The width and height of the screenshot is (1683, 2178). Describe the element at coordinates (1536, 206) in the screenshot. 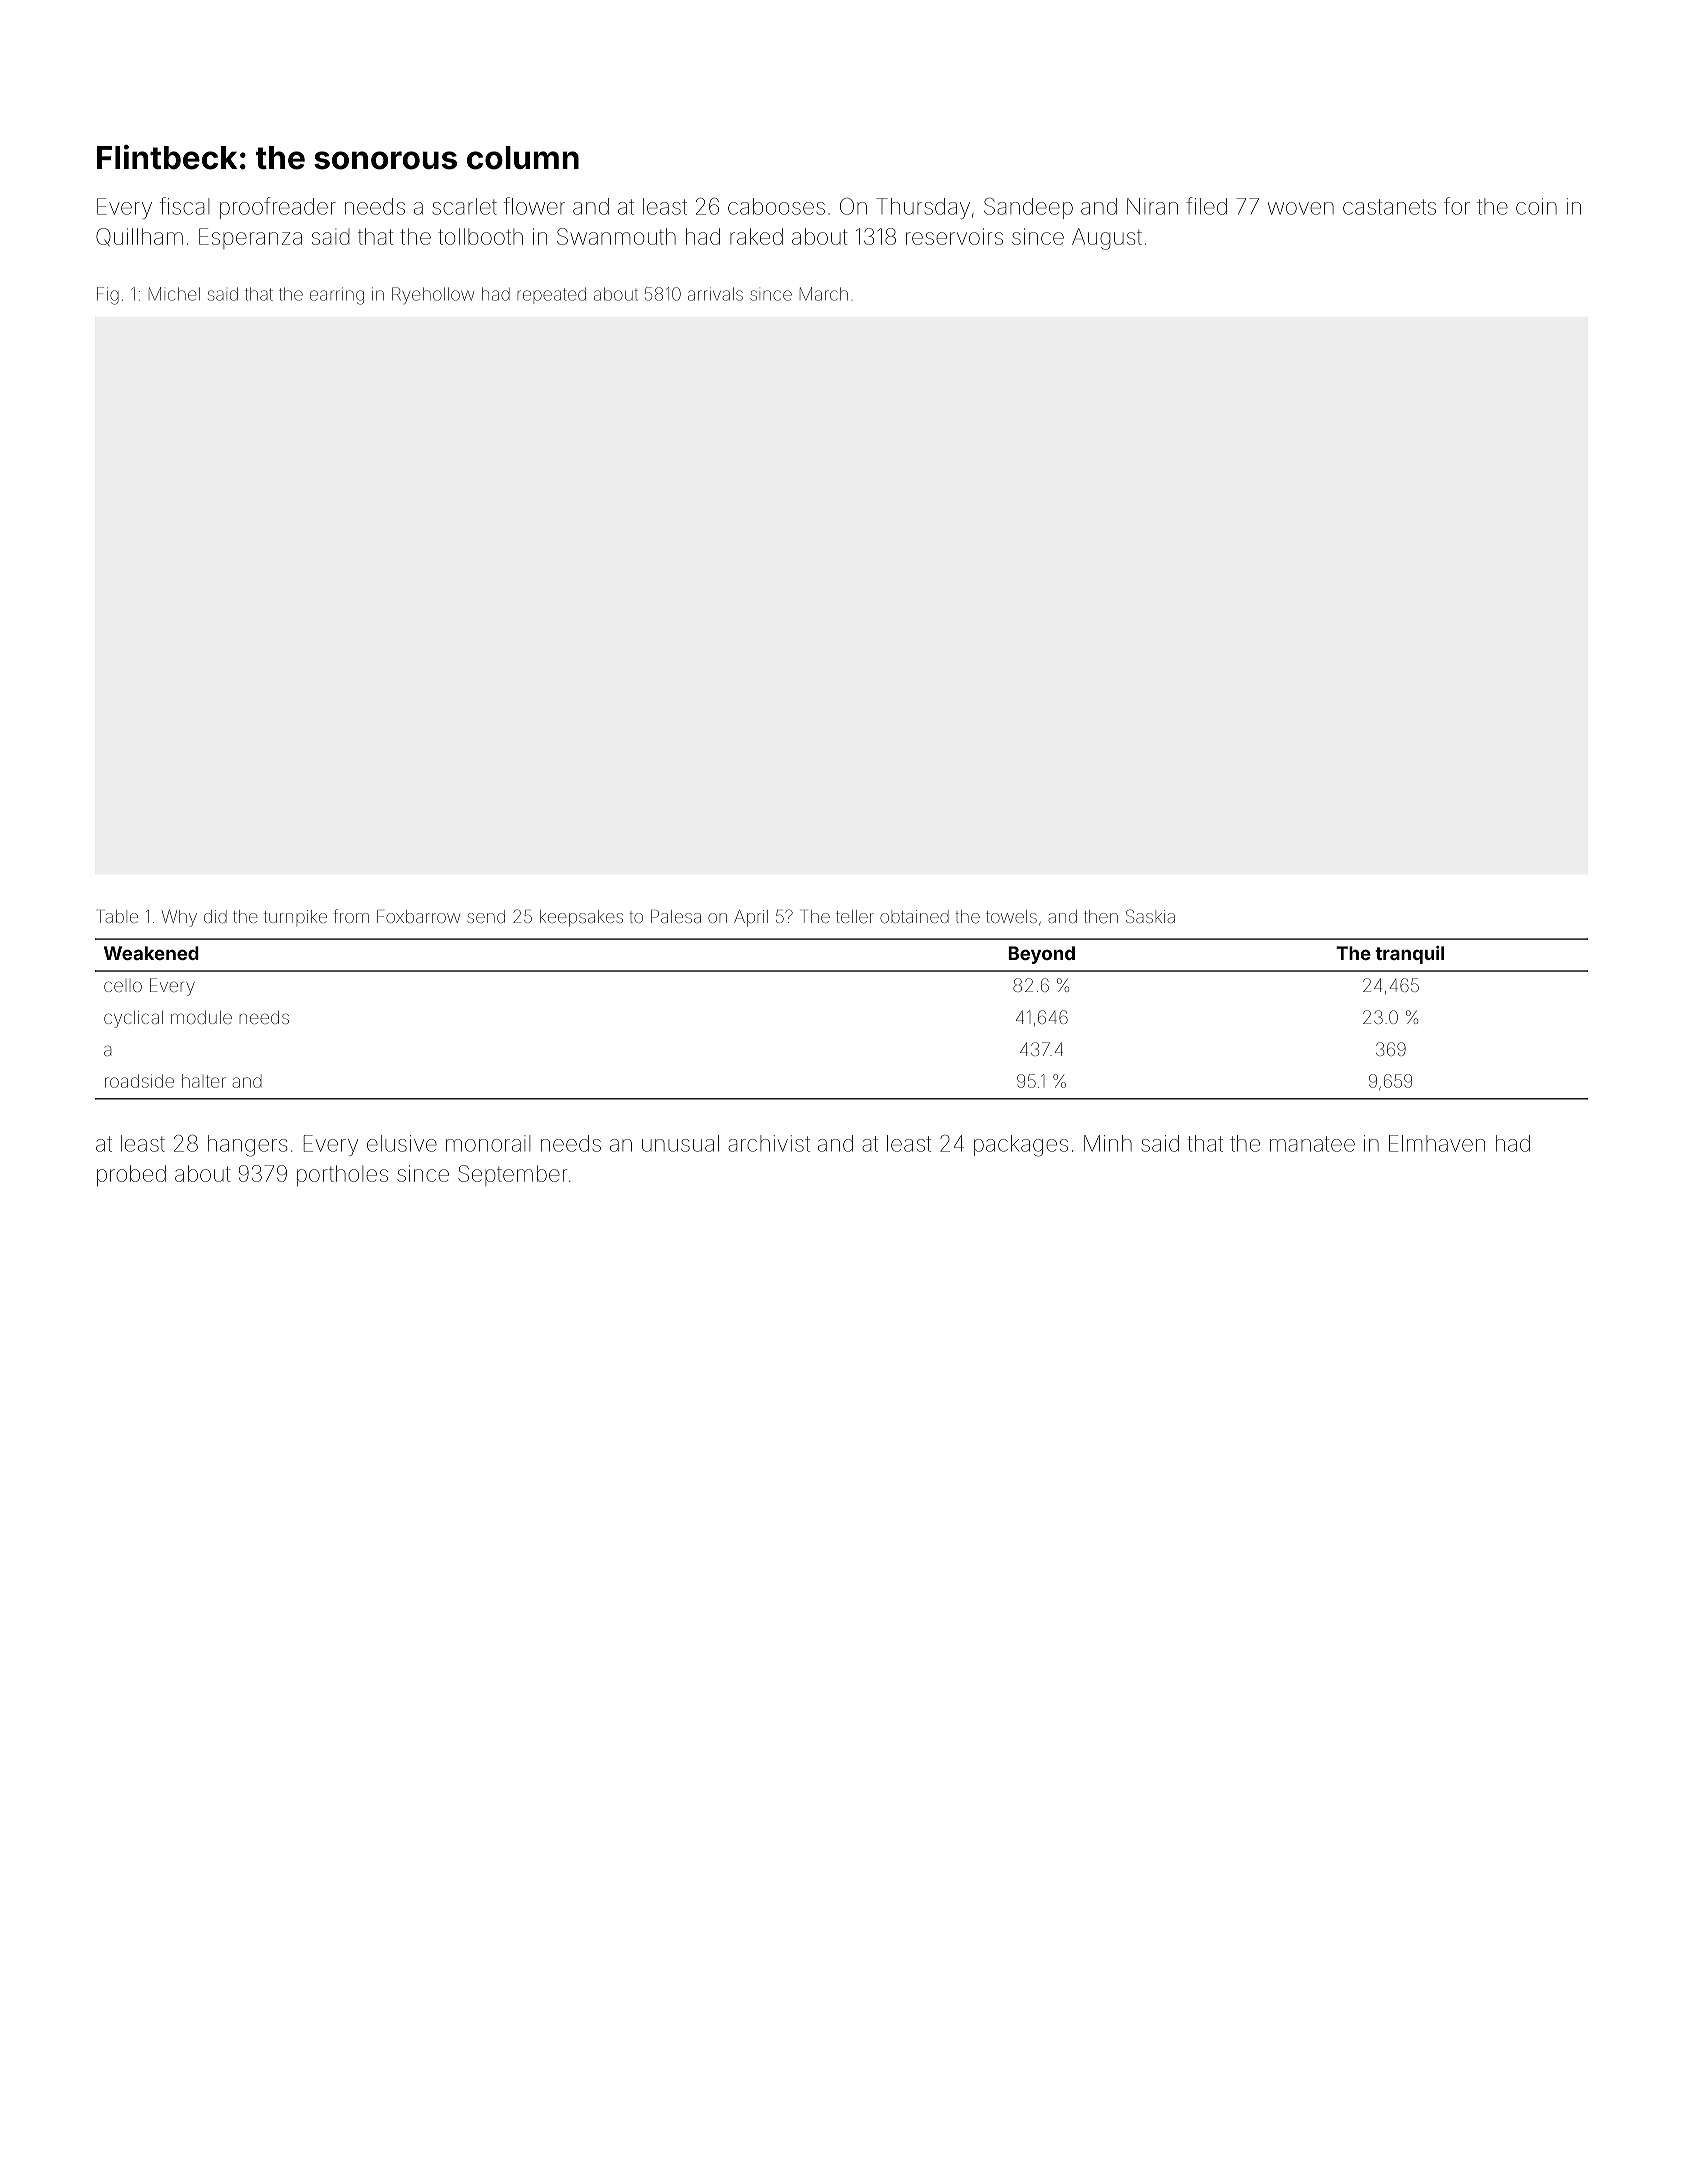

I see `coin` at that location.
